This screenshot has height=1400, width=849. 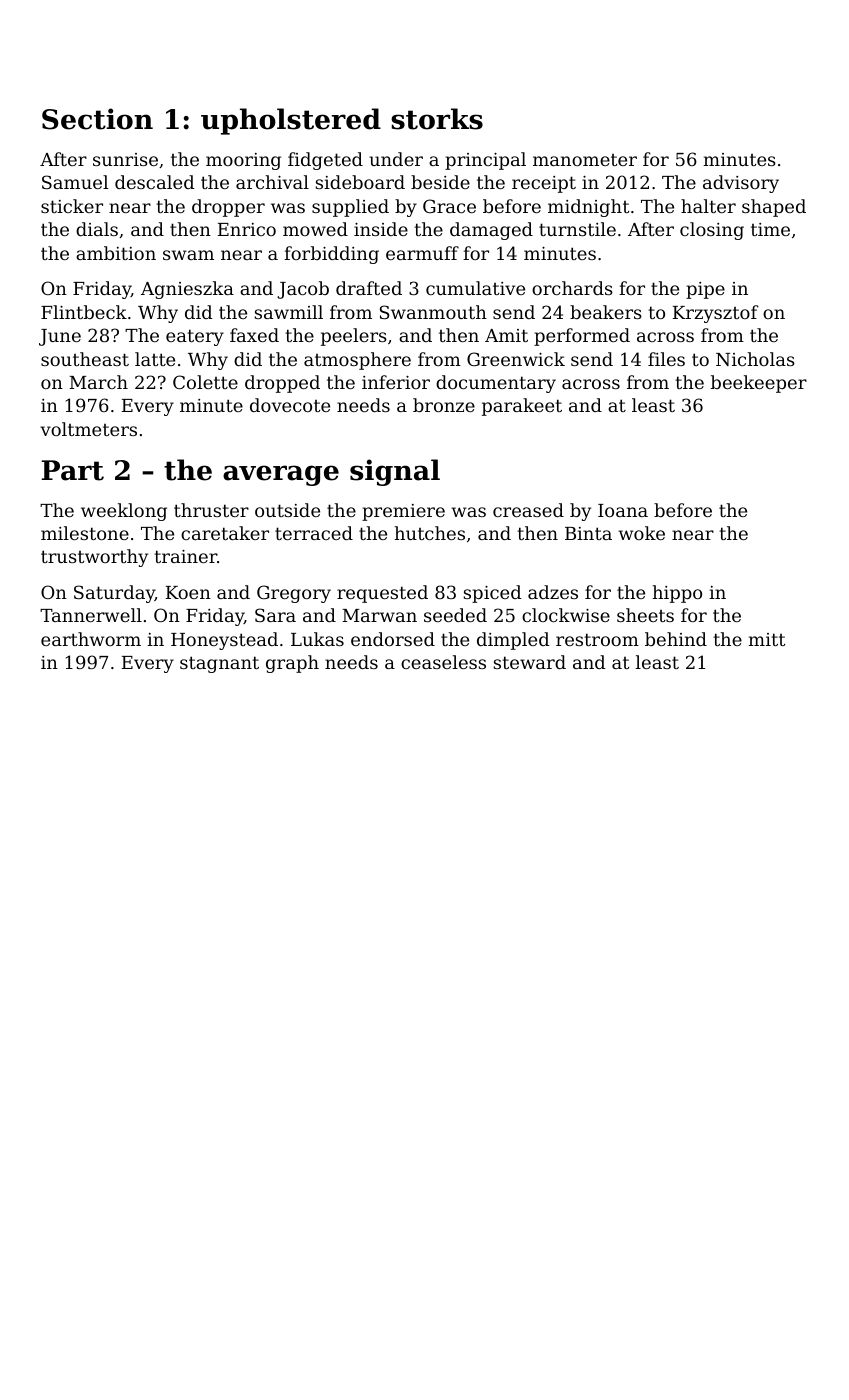 I want to click on Part, so click(x=73, y=470).
